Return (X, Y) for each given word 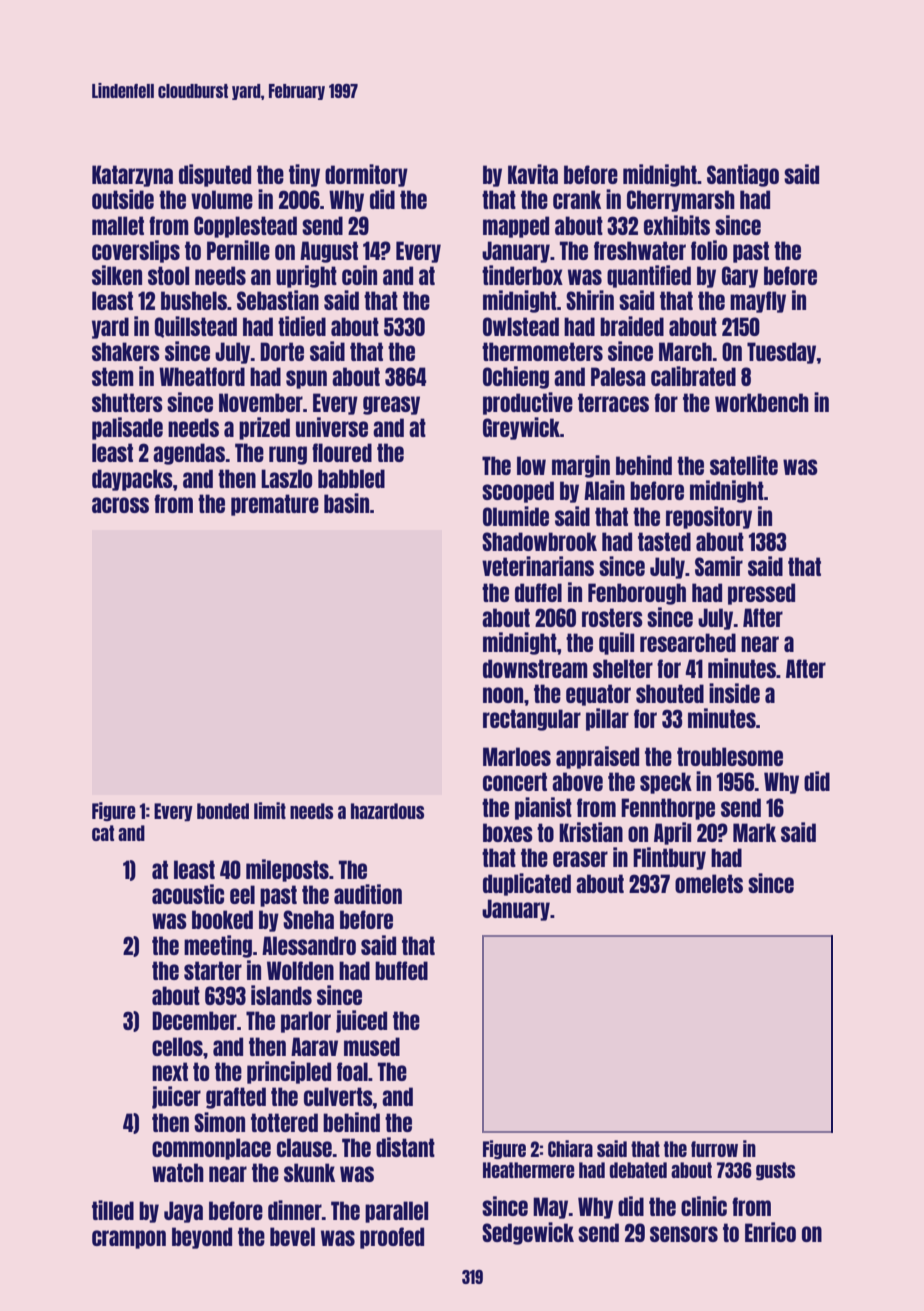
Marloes (517, 756)
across (120, 505)
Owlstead (521, 326)
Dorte (282, 351)
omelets (709, 883)
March (685, 351)
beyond (202, 1238)
